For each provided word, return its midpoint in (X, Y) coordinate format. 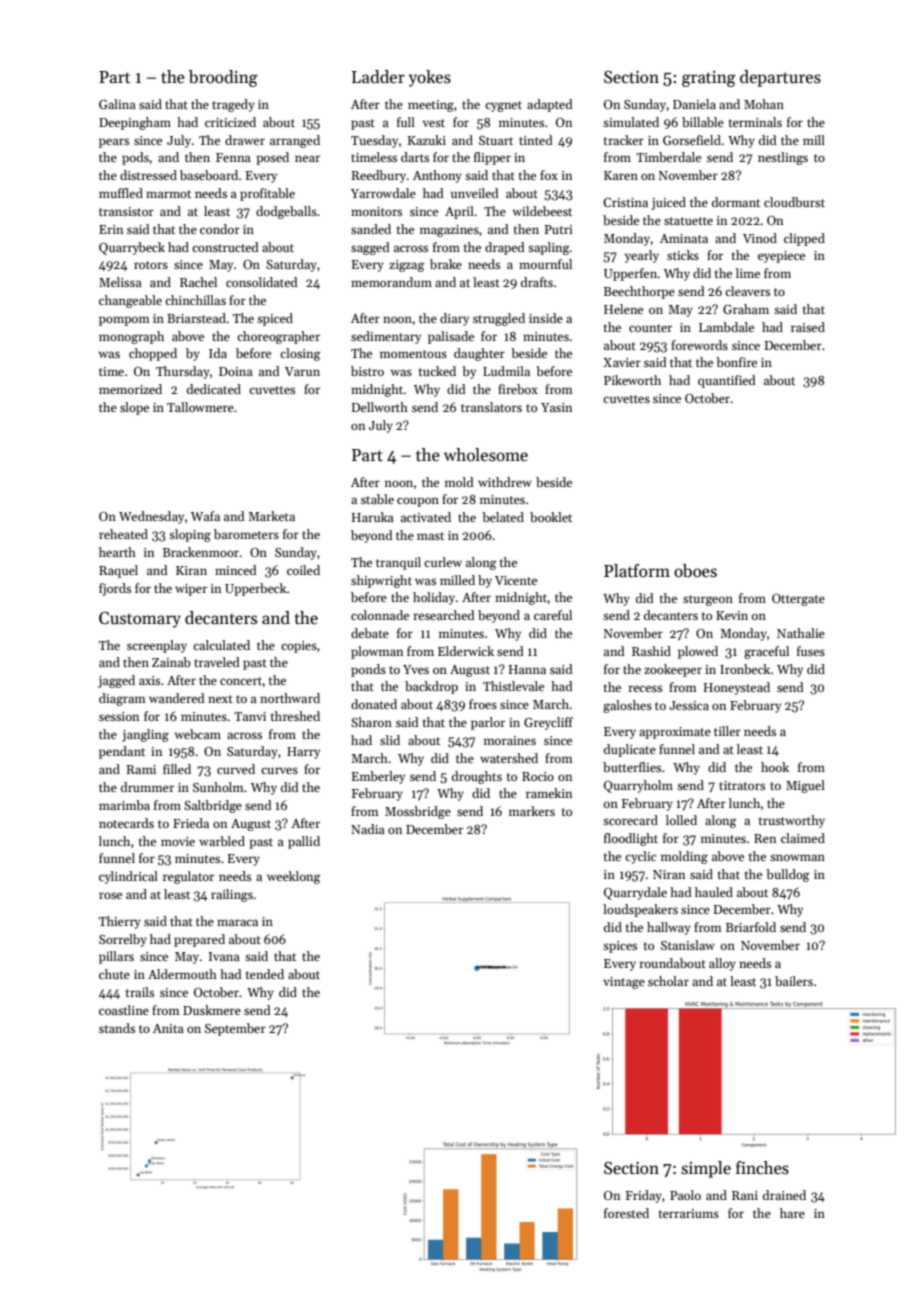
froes (483, 704)
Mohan (764, 104)
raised (808, 327)
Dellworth (380, 407)
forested (626, 1213)
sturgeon (708, 600)
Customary (140, 620)
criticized (230, 122)
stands (117, 1028)
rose (110, 895)
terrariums (689, 1213)
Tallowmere (200, 407)
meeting (431, 106)
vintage (624, 983)
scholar (668, 981)
